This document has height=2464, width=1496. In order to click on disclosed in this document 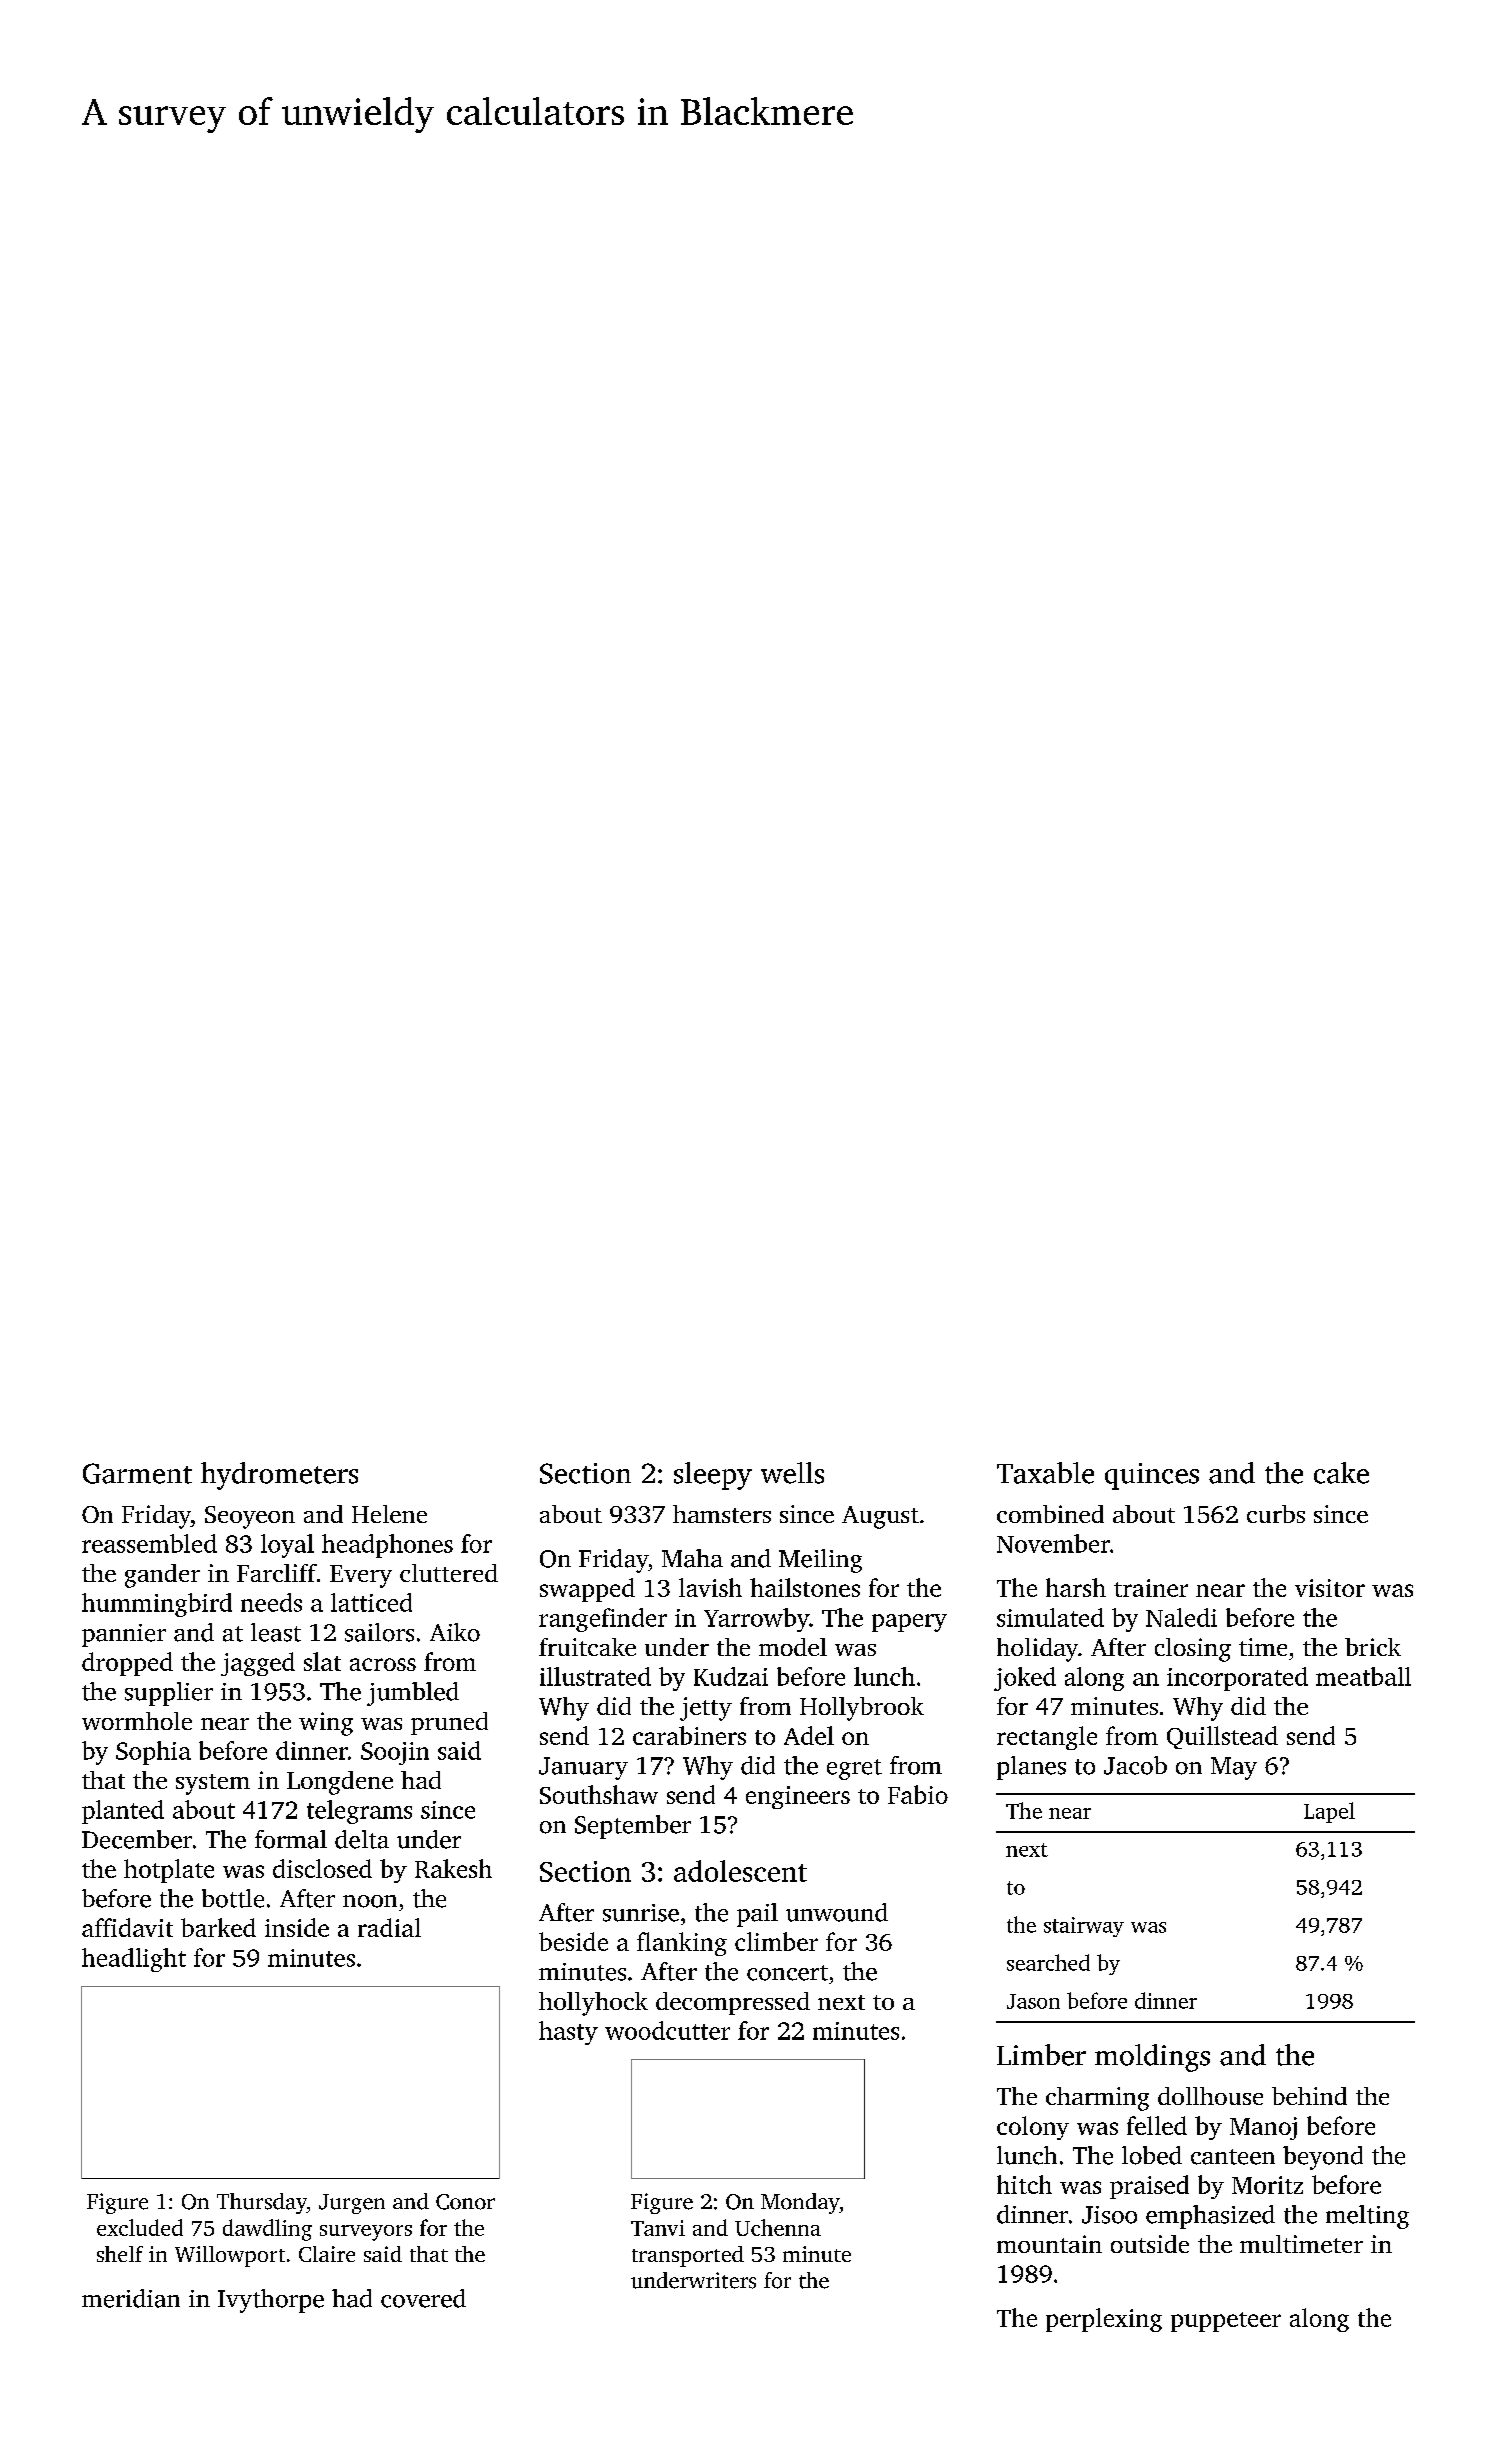, I will do `click(322, 1868)`.
